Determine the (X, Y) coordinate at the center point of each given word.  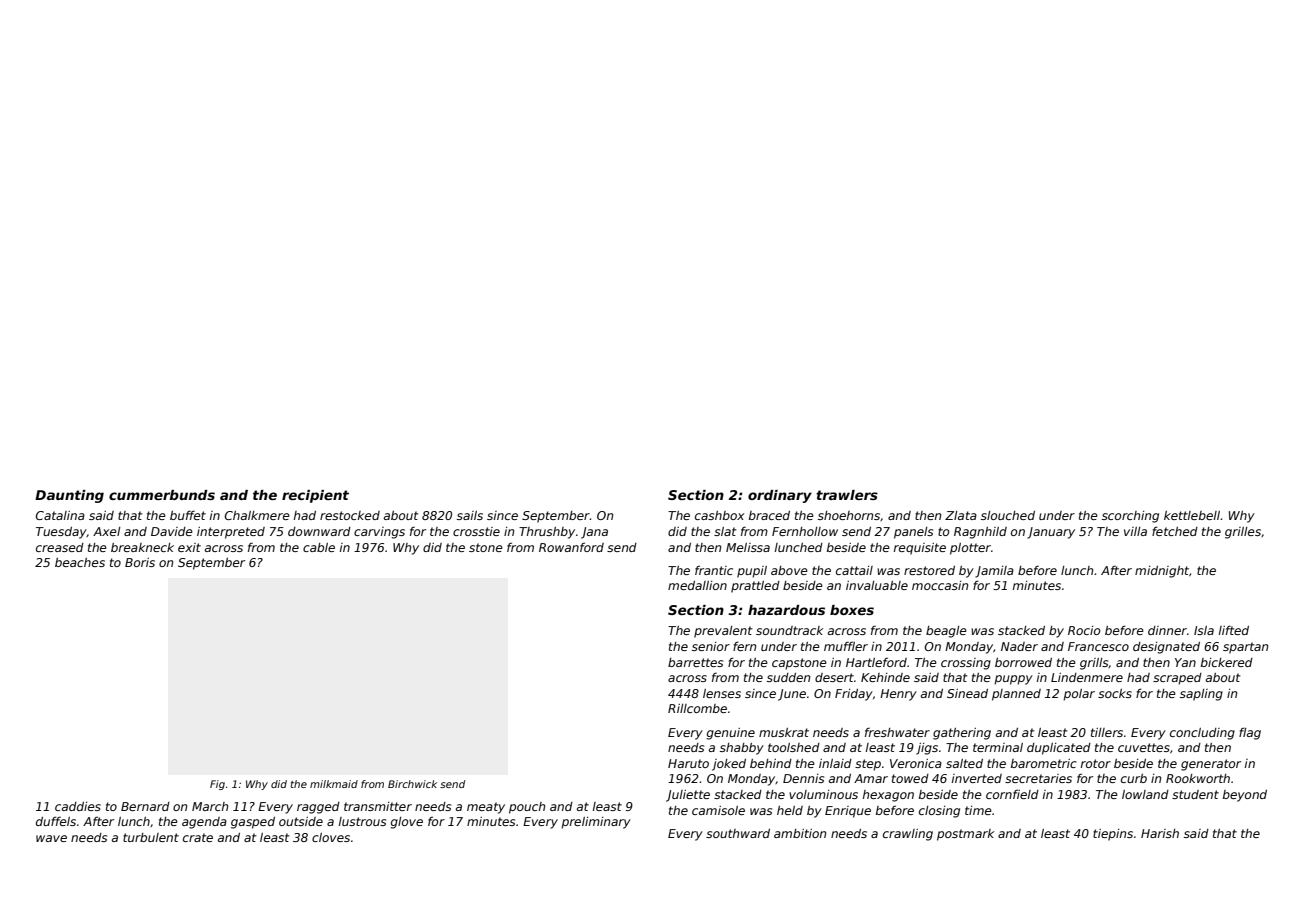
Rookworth (1198, 778)
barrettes (695, 662)
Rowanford (571, 547)
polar (1079, 695)
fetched (1175, 531)
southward (738, 833)
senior (711, 646)
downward (319, 531)
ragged (318, 808)
